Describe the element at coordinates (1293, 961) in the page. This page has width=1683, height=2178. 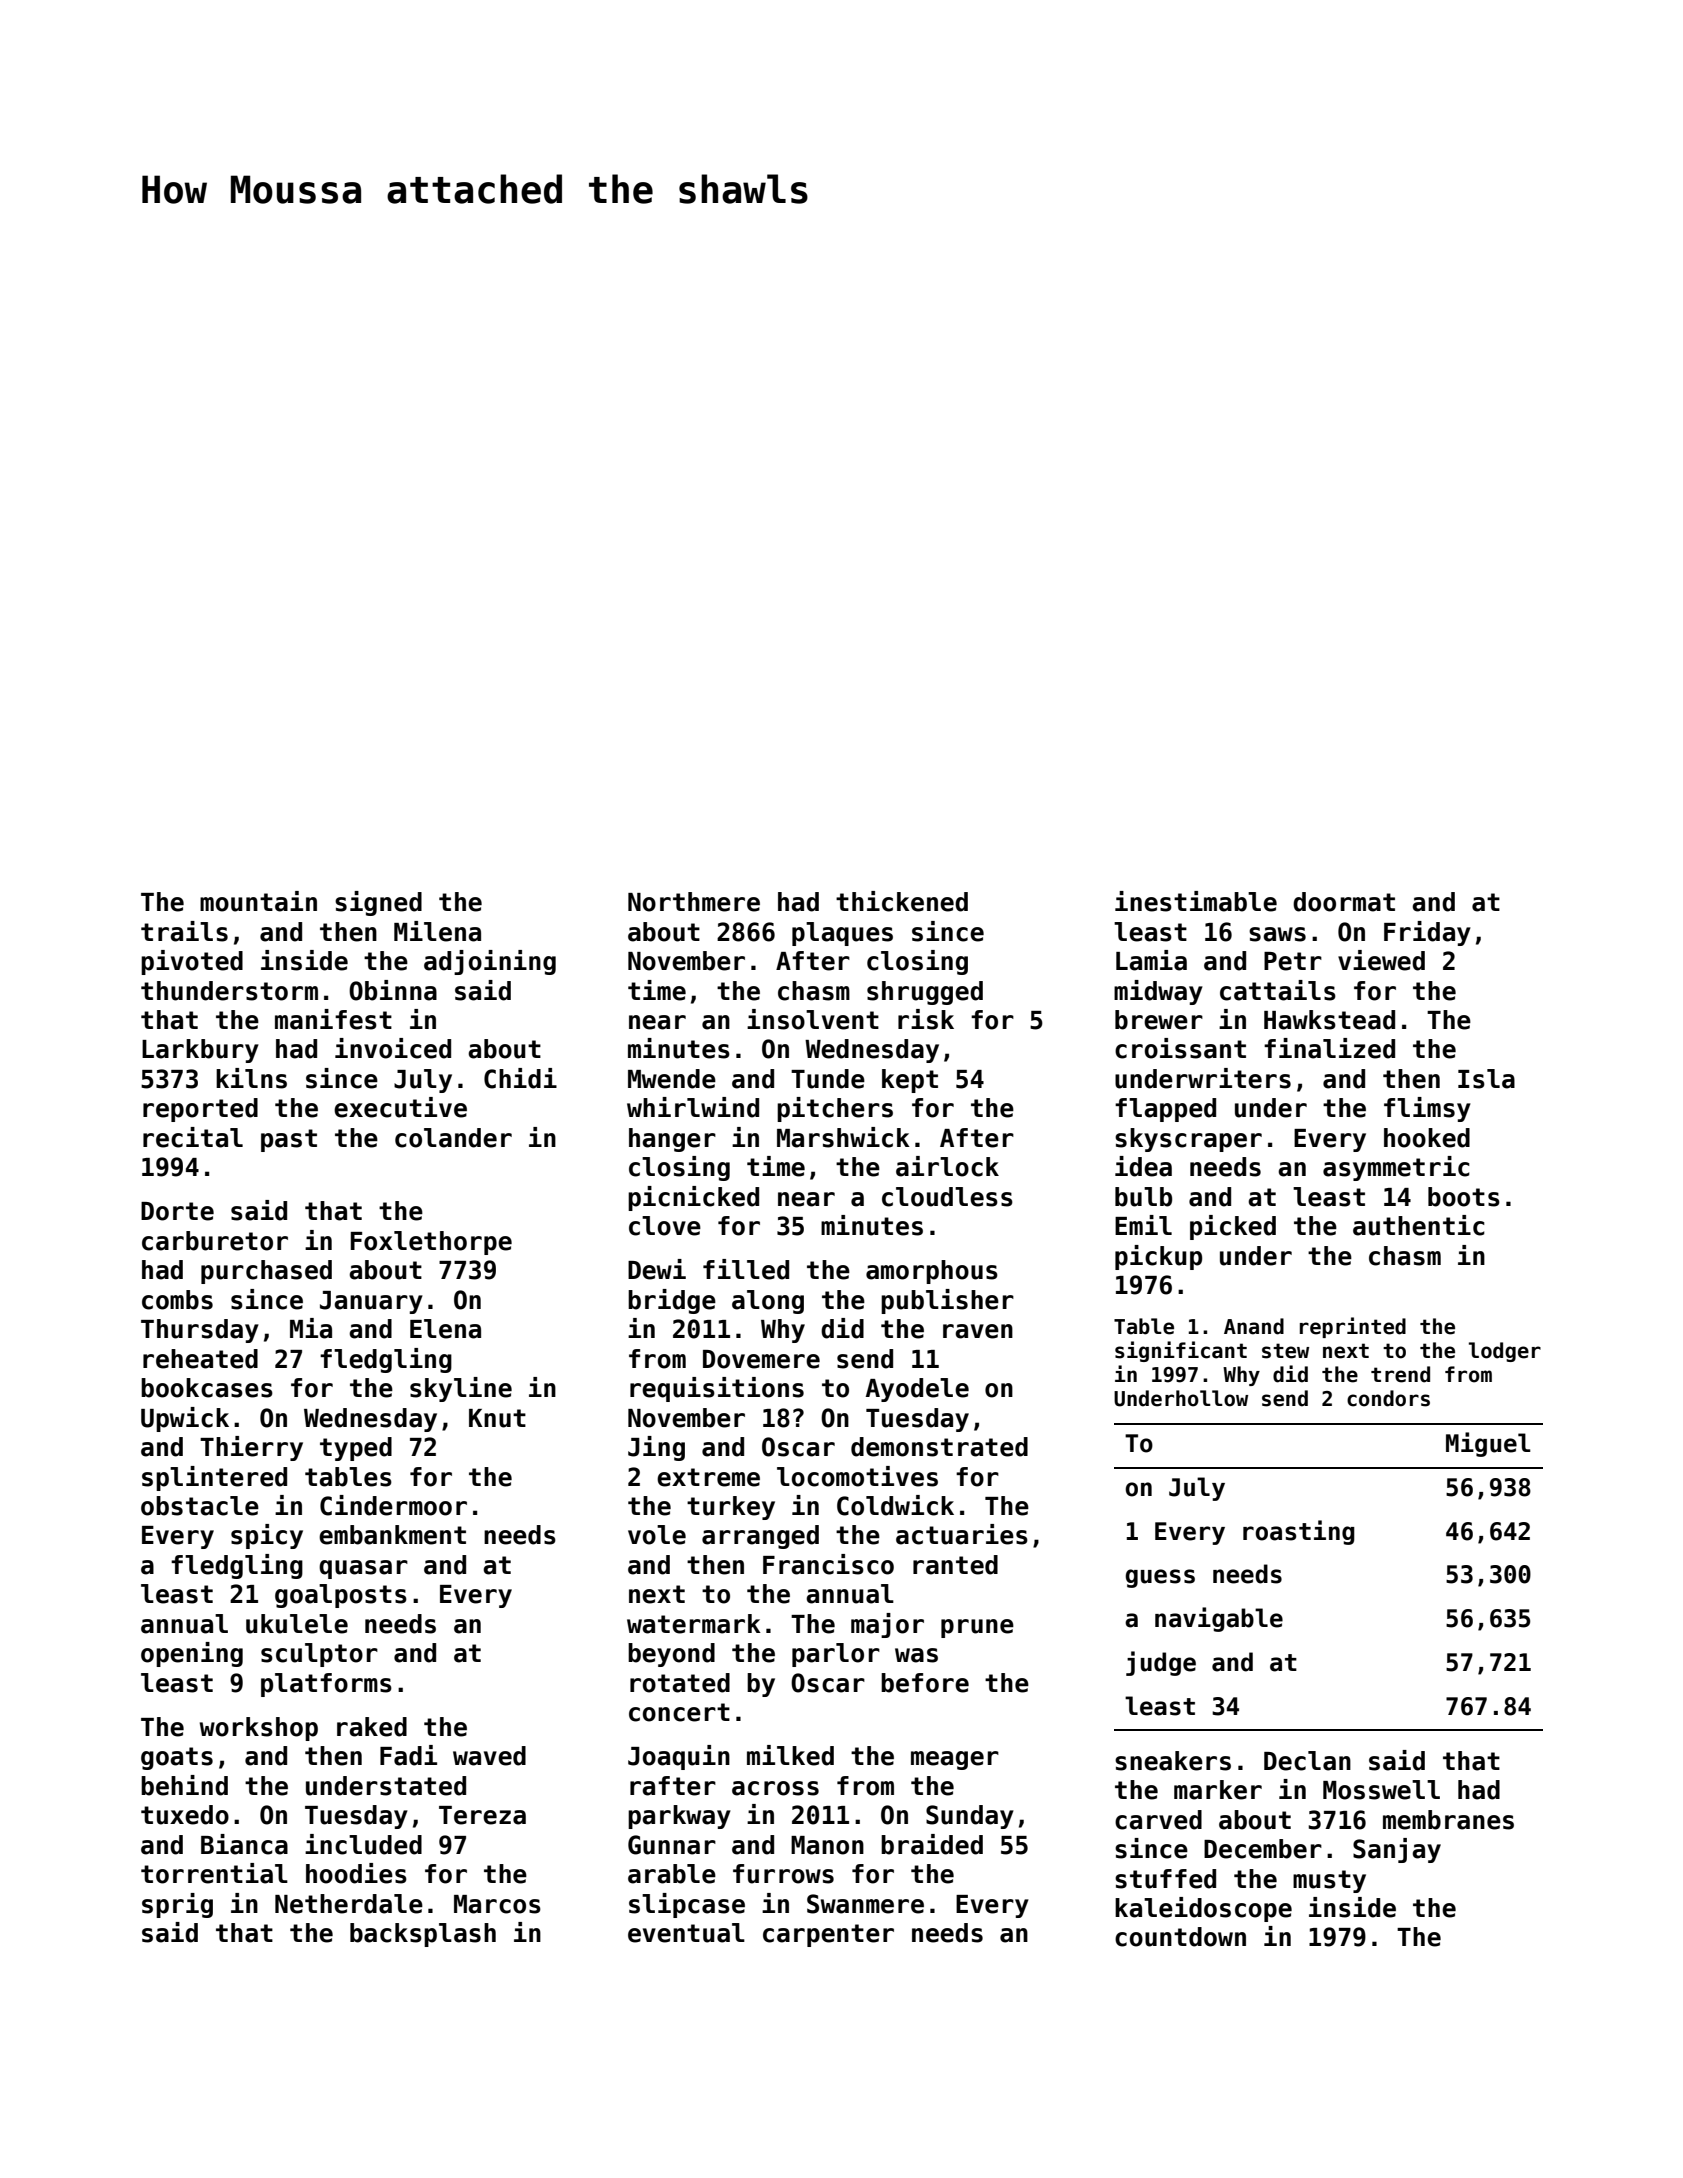
I see `Petr` at that location.
